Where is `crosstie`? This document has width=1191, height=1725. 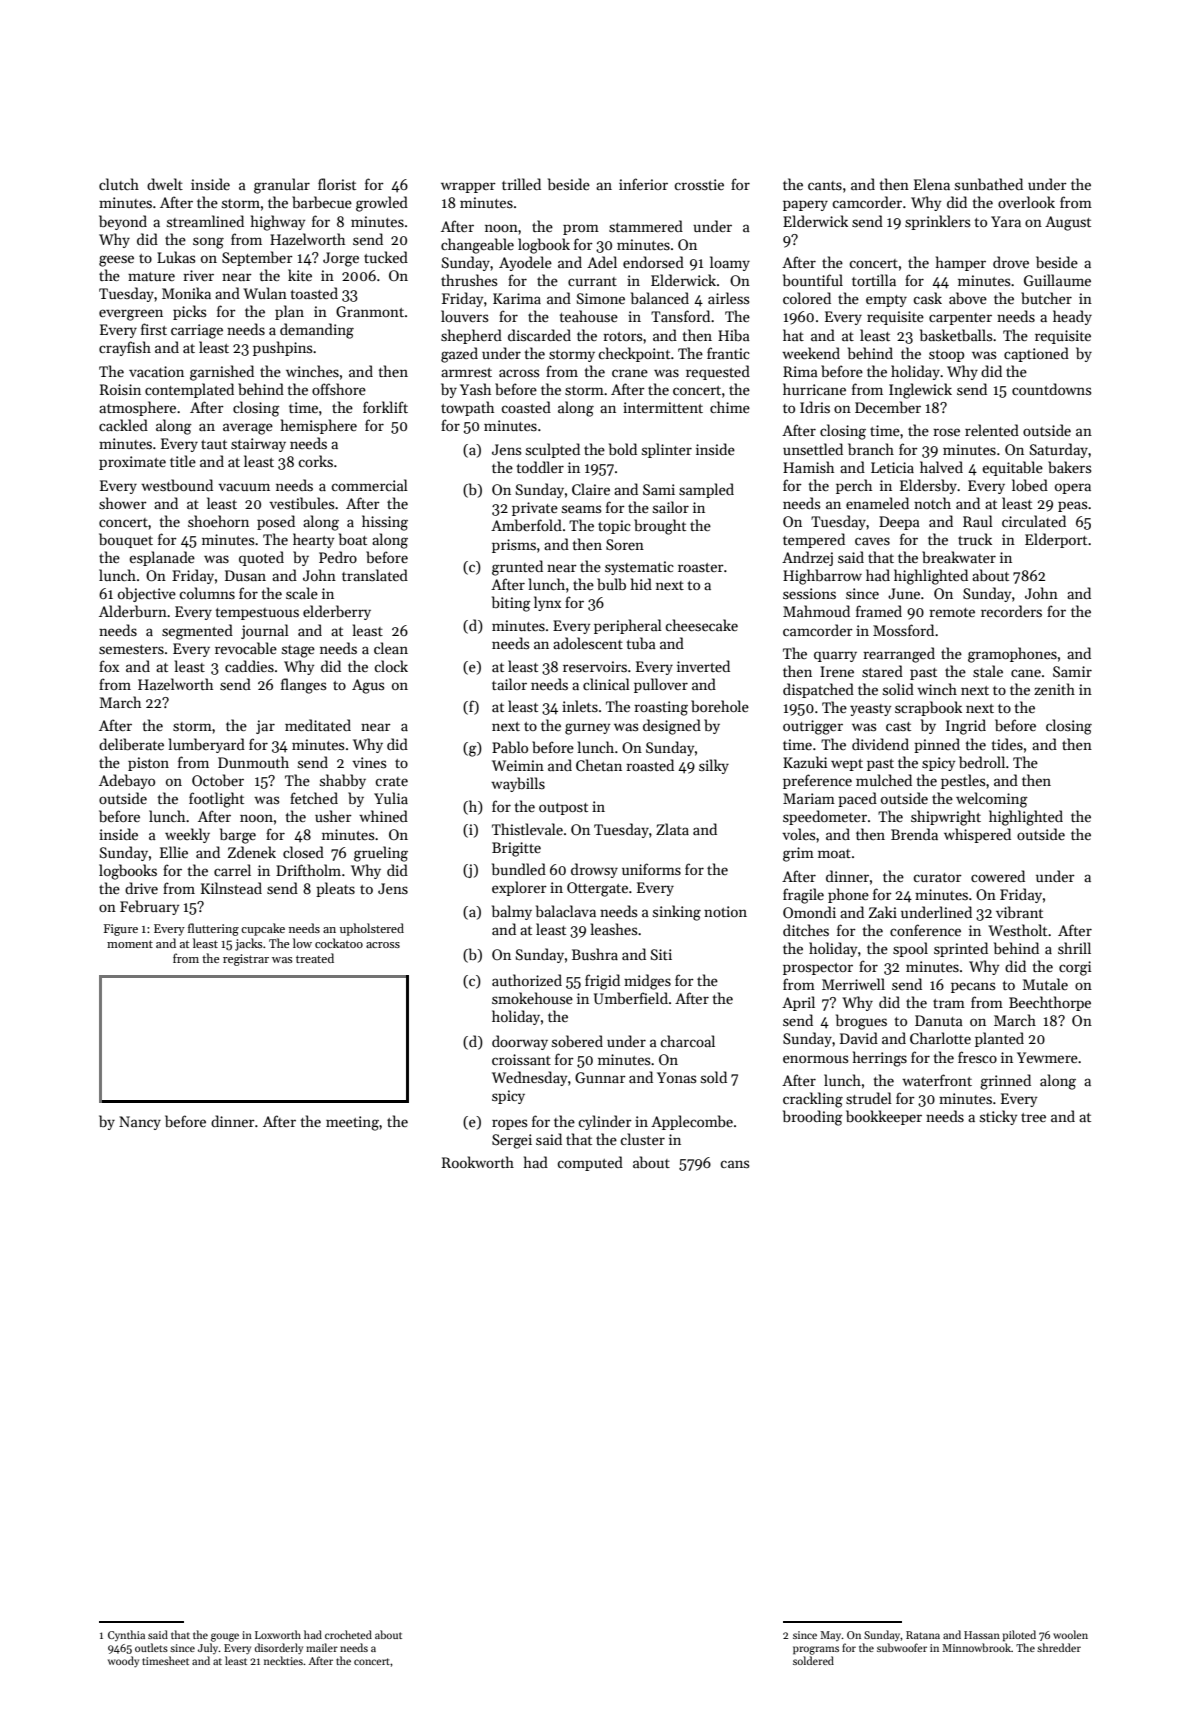 crosstie is located at coordinates (699, 184).
